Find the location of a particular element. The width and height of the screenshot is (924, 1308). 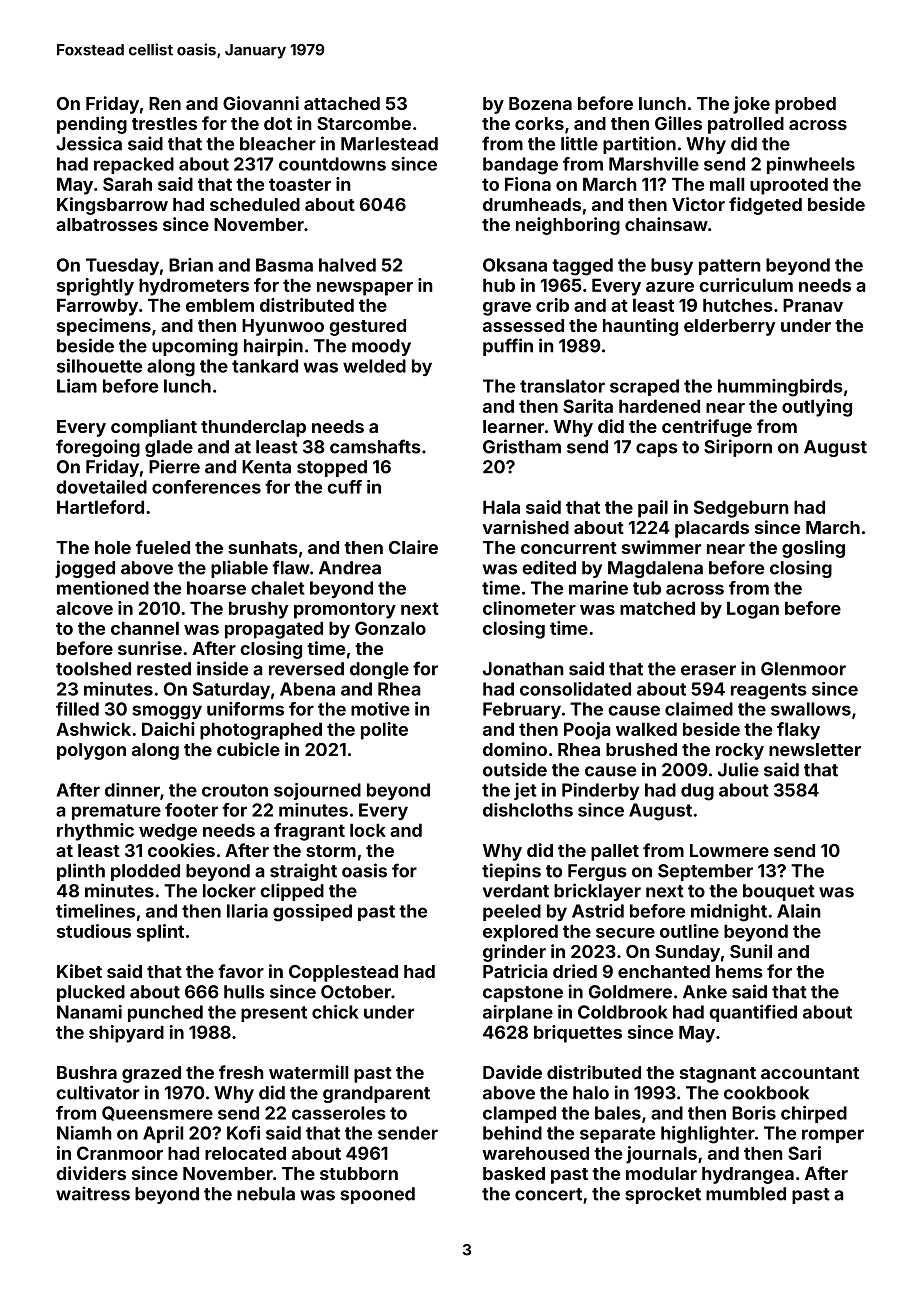

albatrosses is located at coordinates (107, 224).
